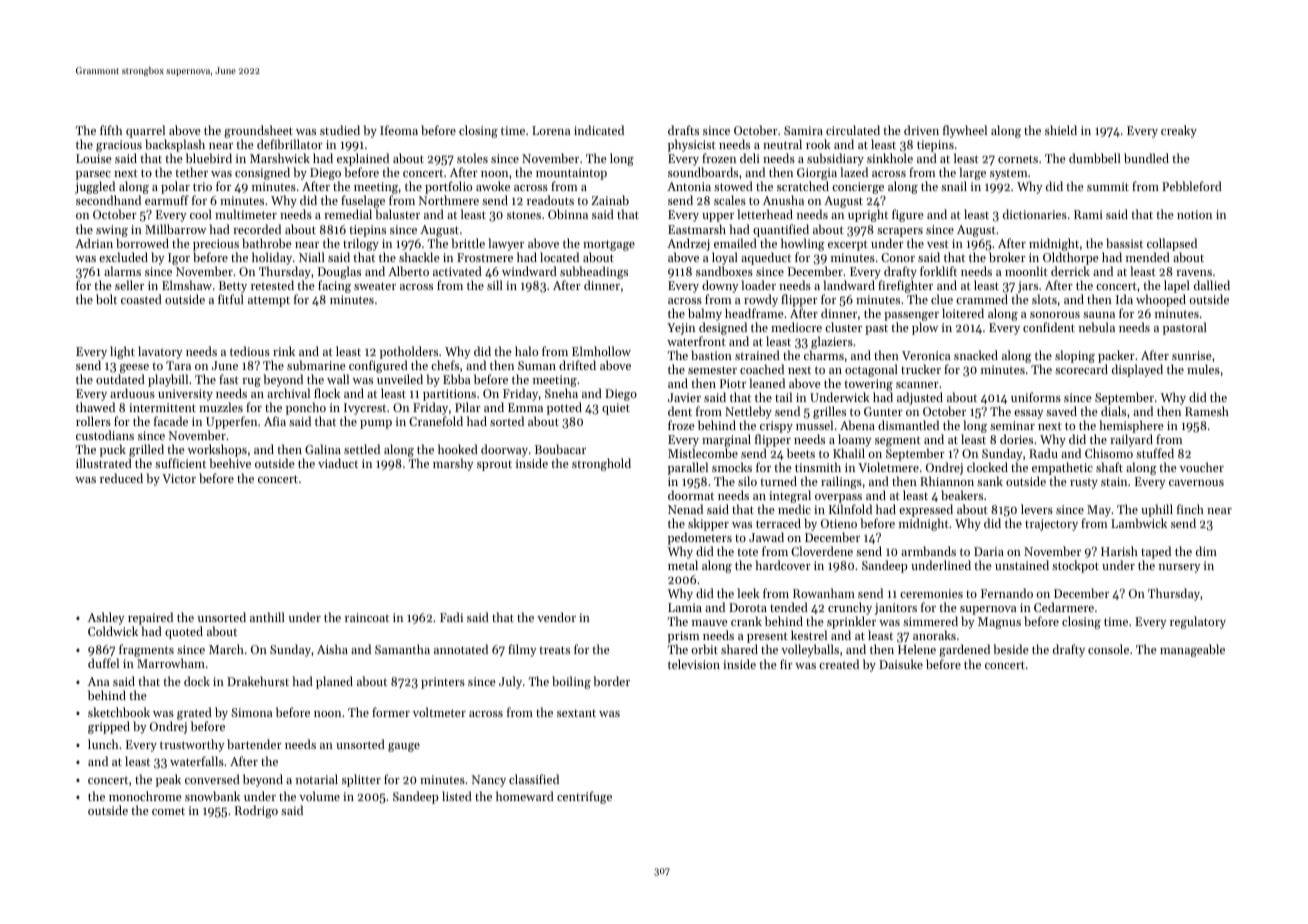 The image size is (1308, 924). I want to click on potted, so click(564, 408).
